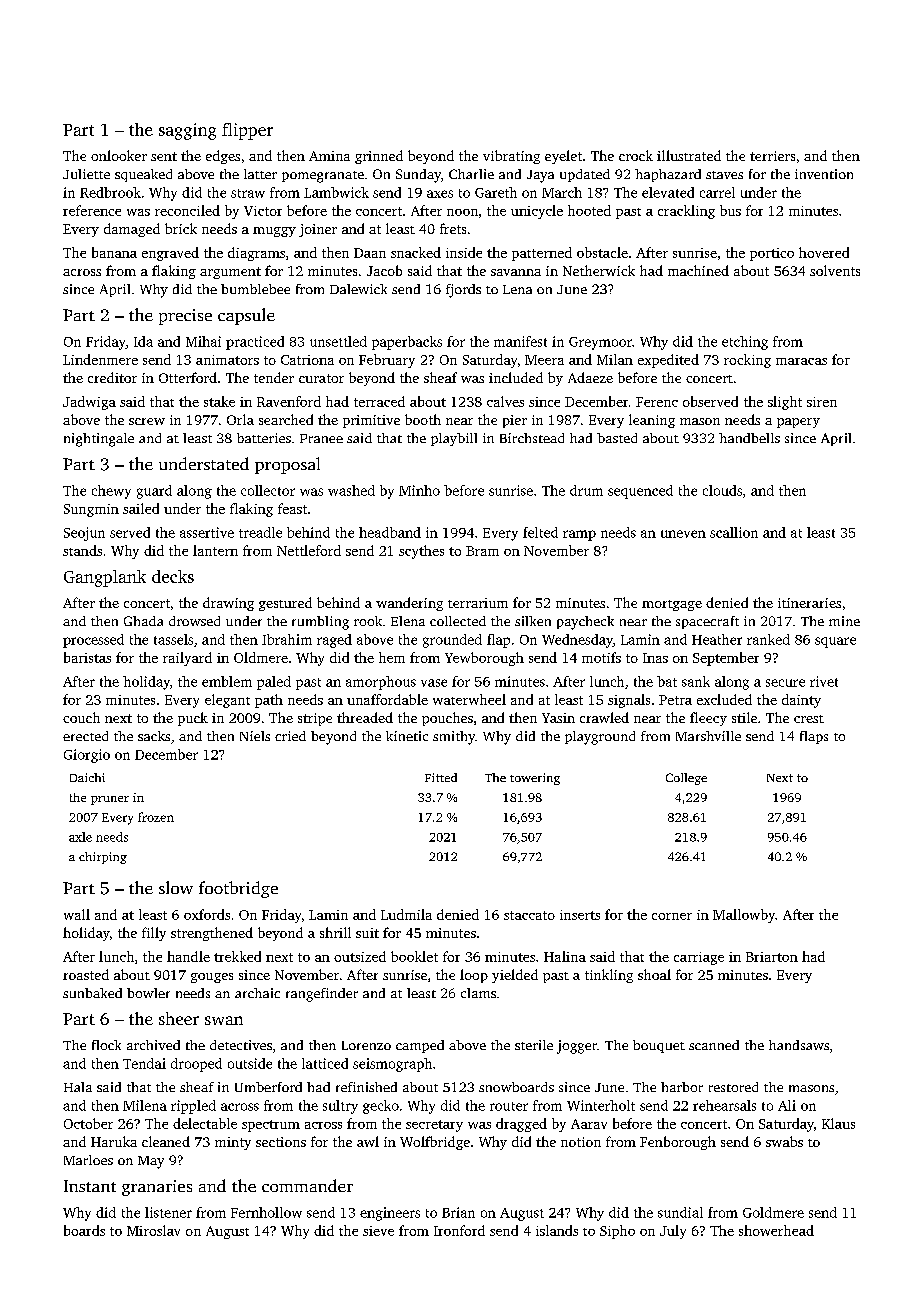 The width and height of the image is (924, 1308). I want to click on sagging, so click(187, 131).
